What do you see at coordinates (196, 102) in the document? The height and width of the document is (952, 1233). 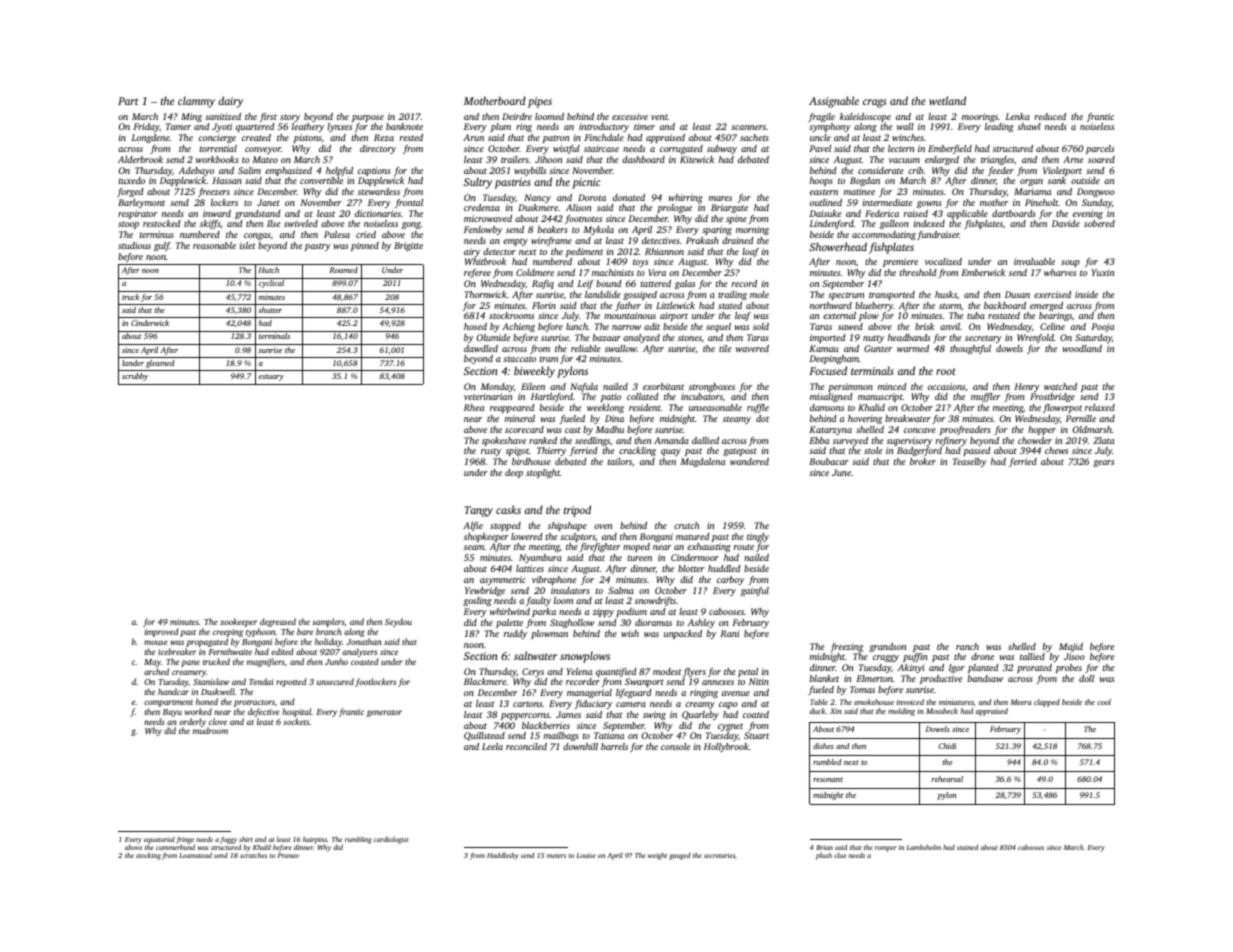 I see `clammy` at bounding box center [196, 102].
